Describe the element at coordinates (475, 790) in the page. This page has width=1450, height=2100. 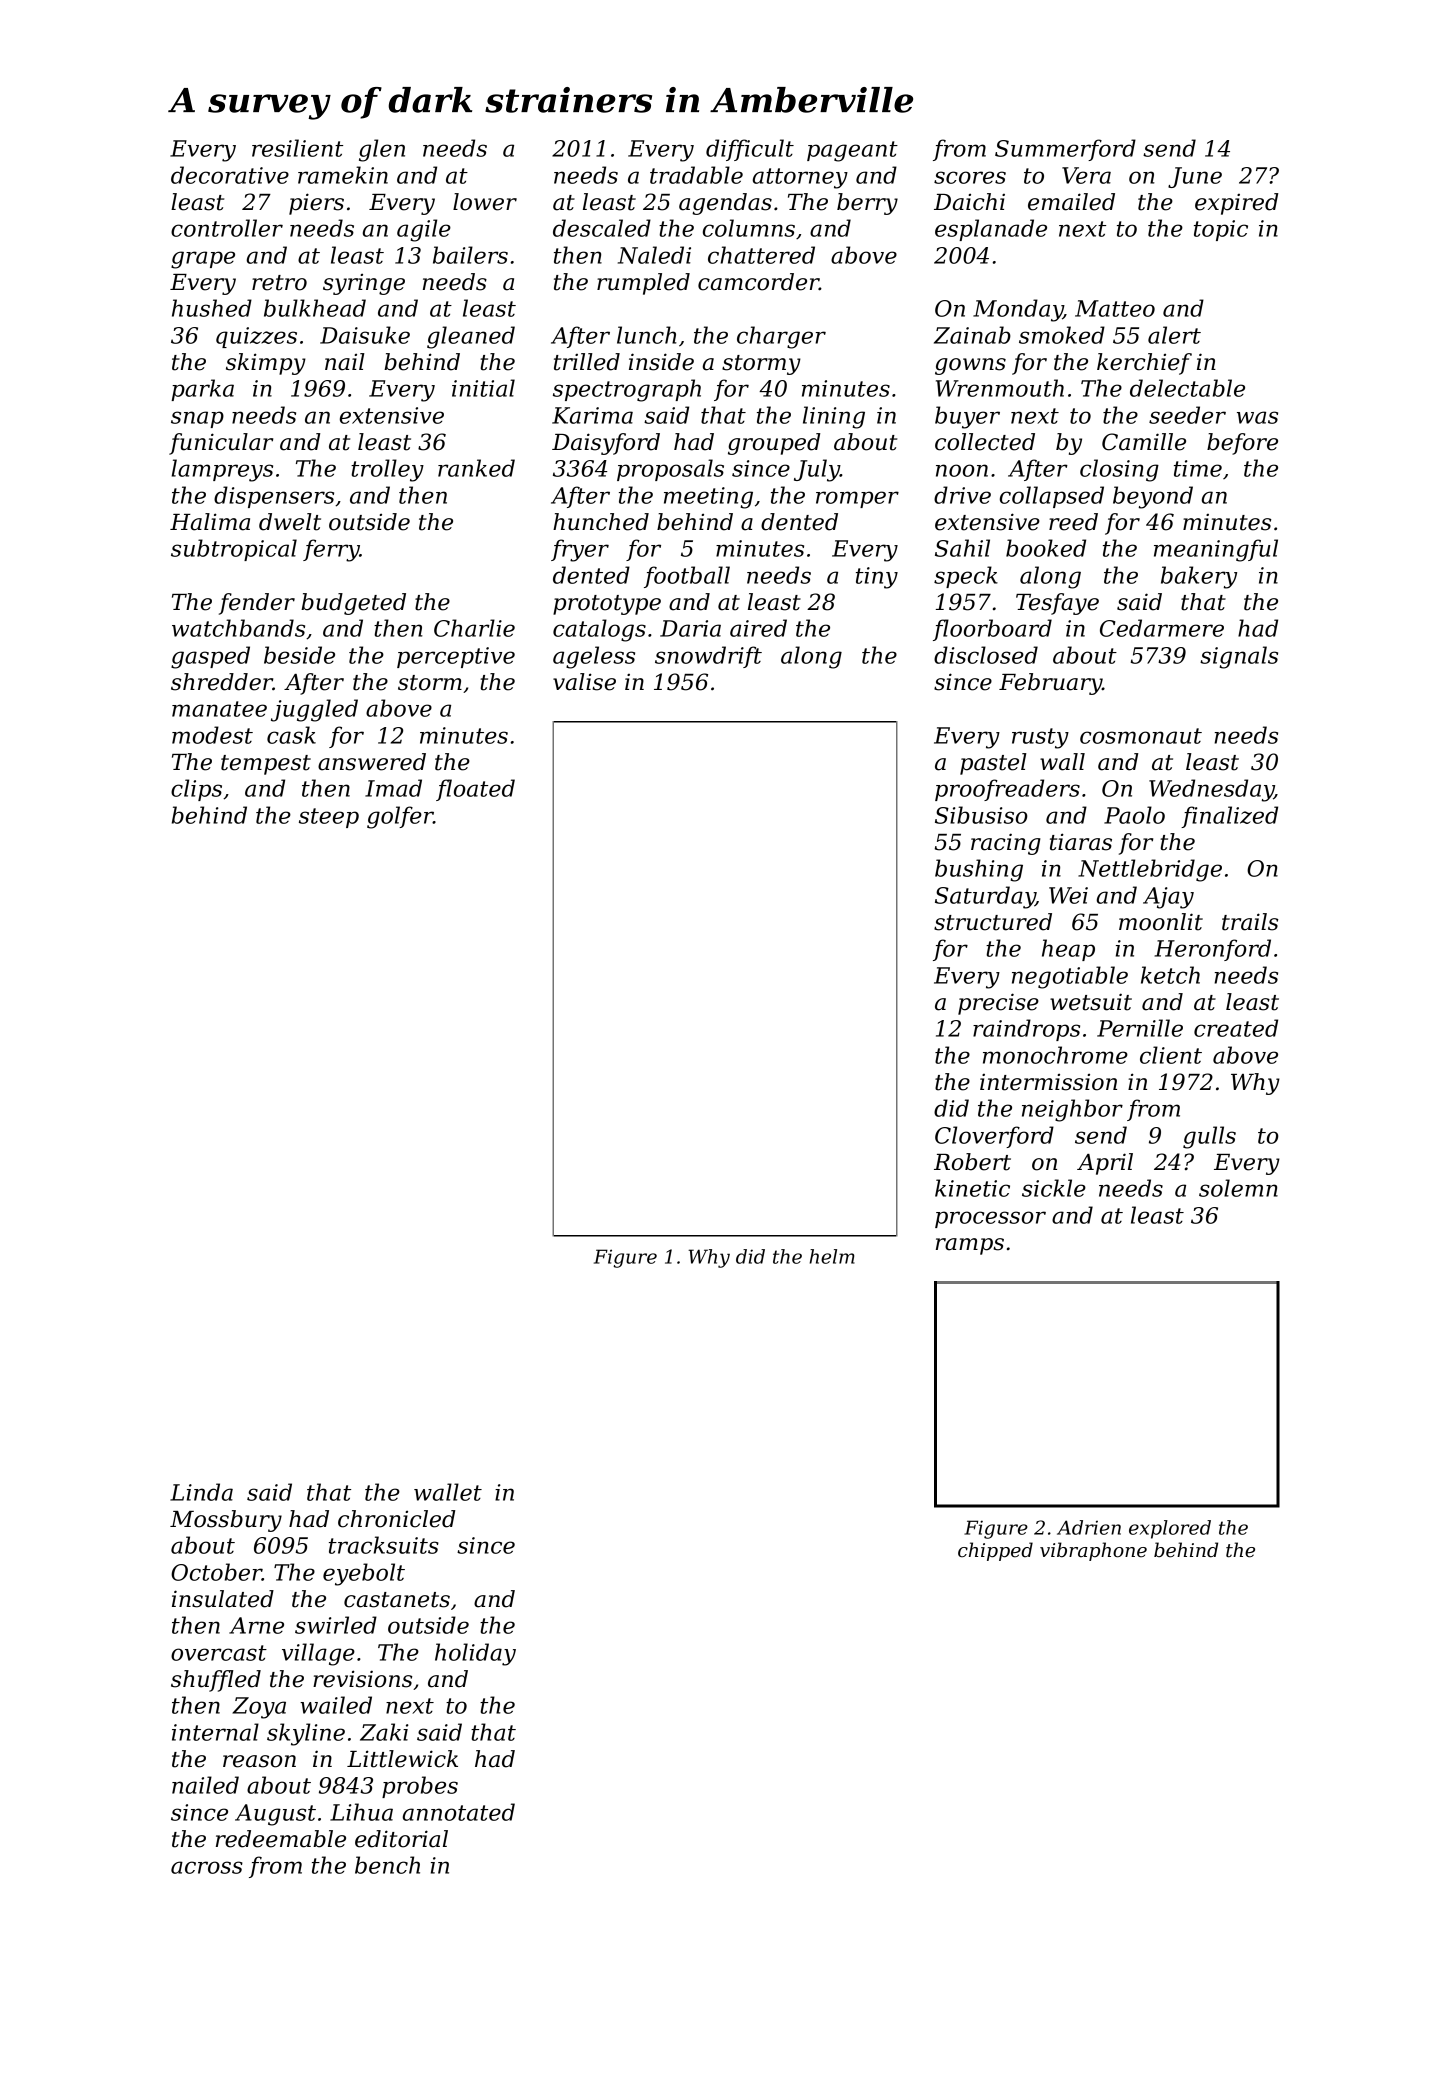
I see `floated` at that location.
